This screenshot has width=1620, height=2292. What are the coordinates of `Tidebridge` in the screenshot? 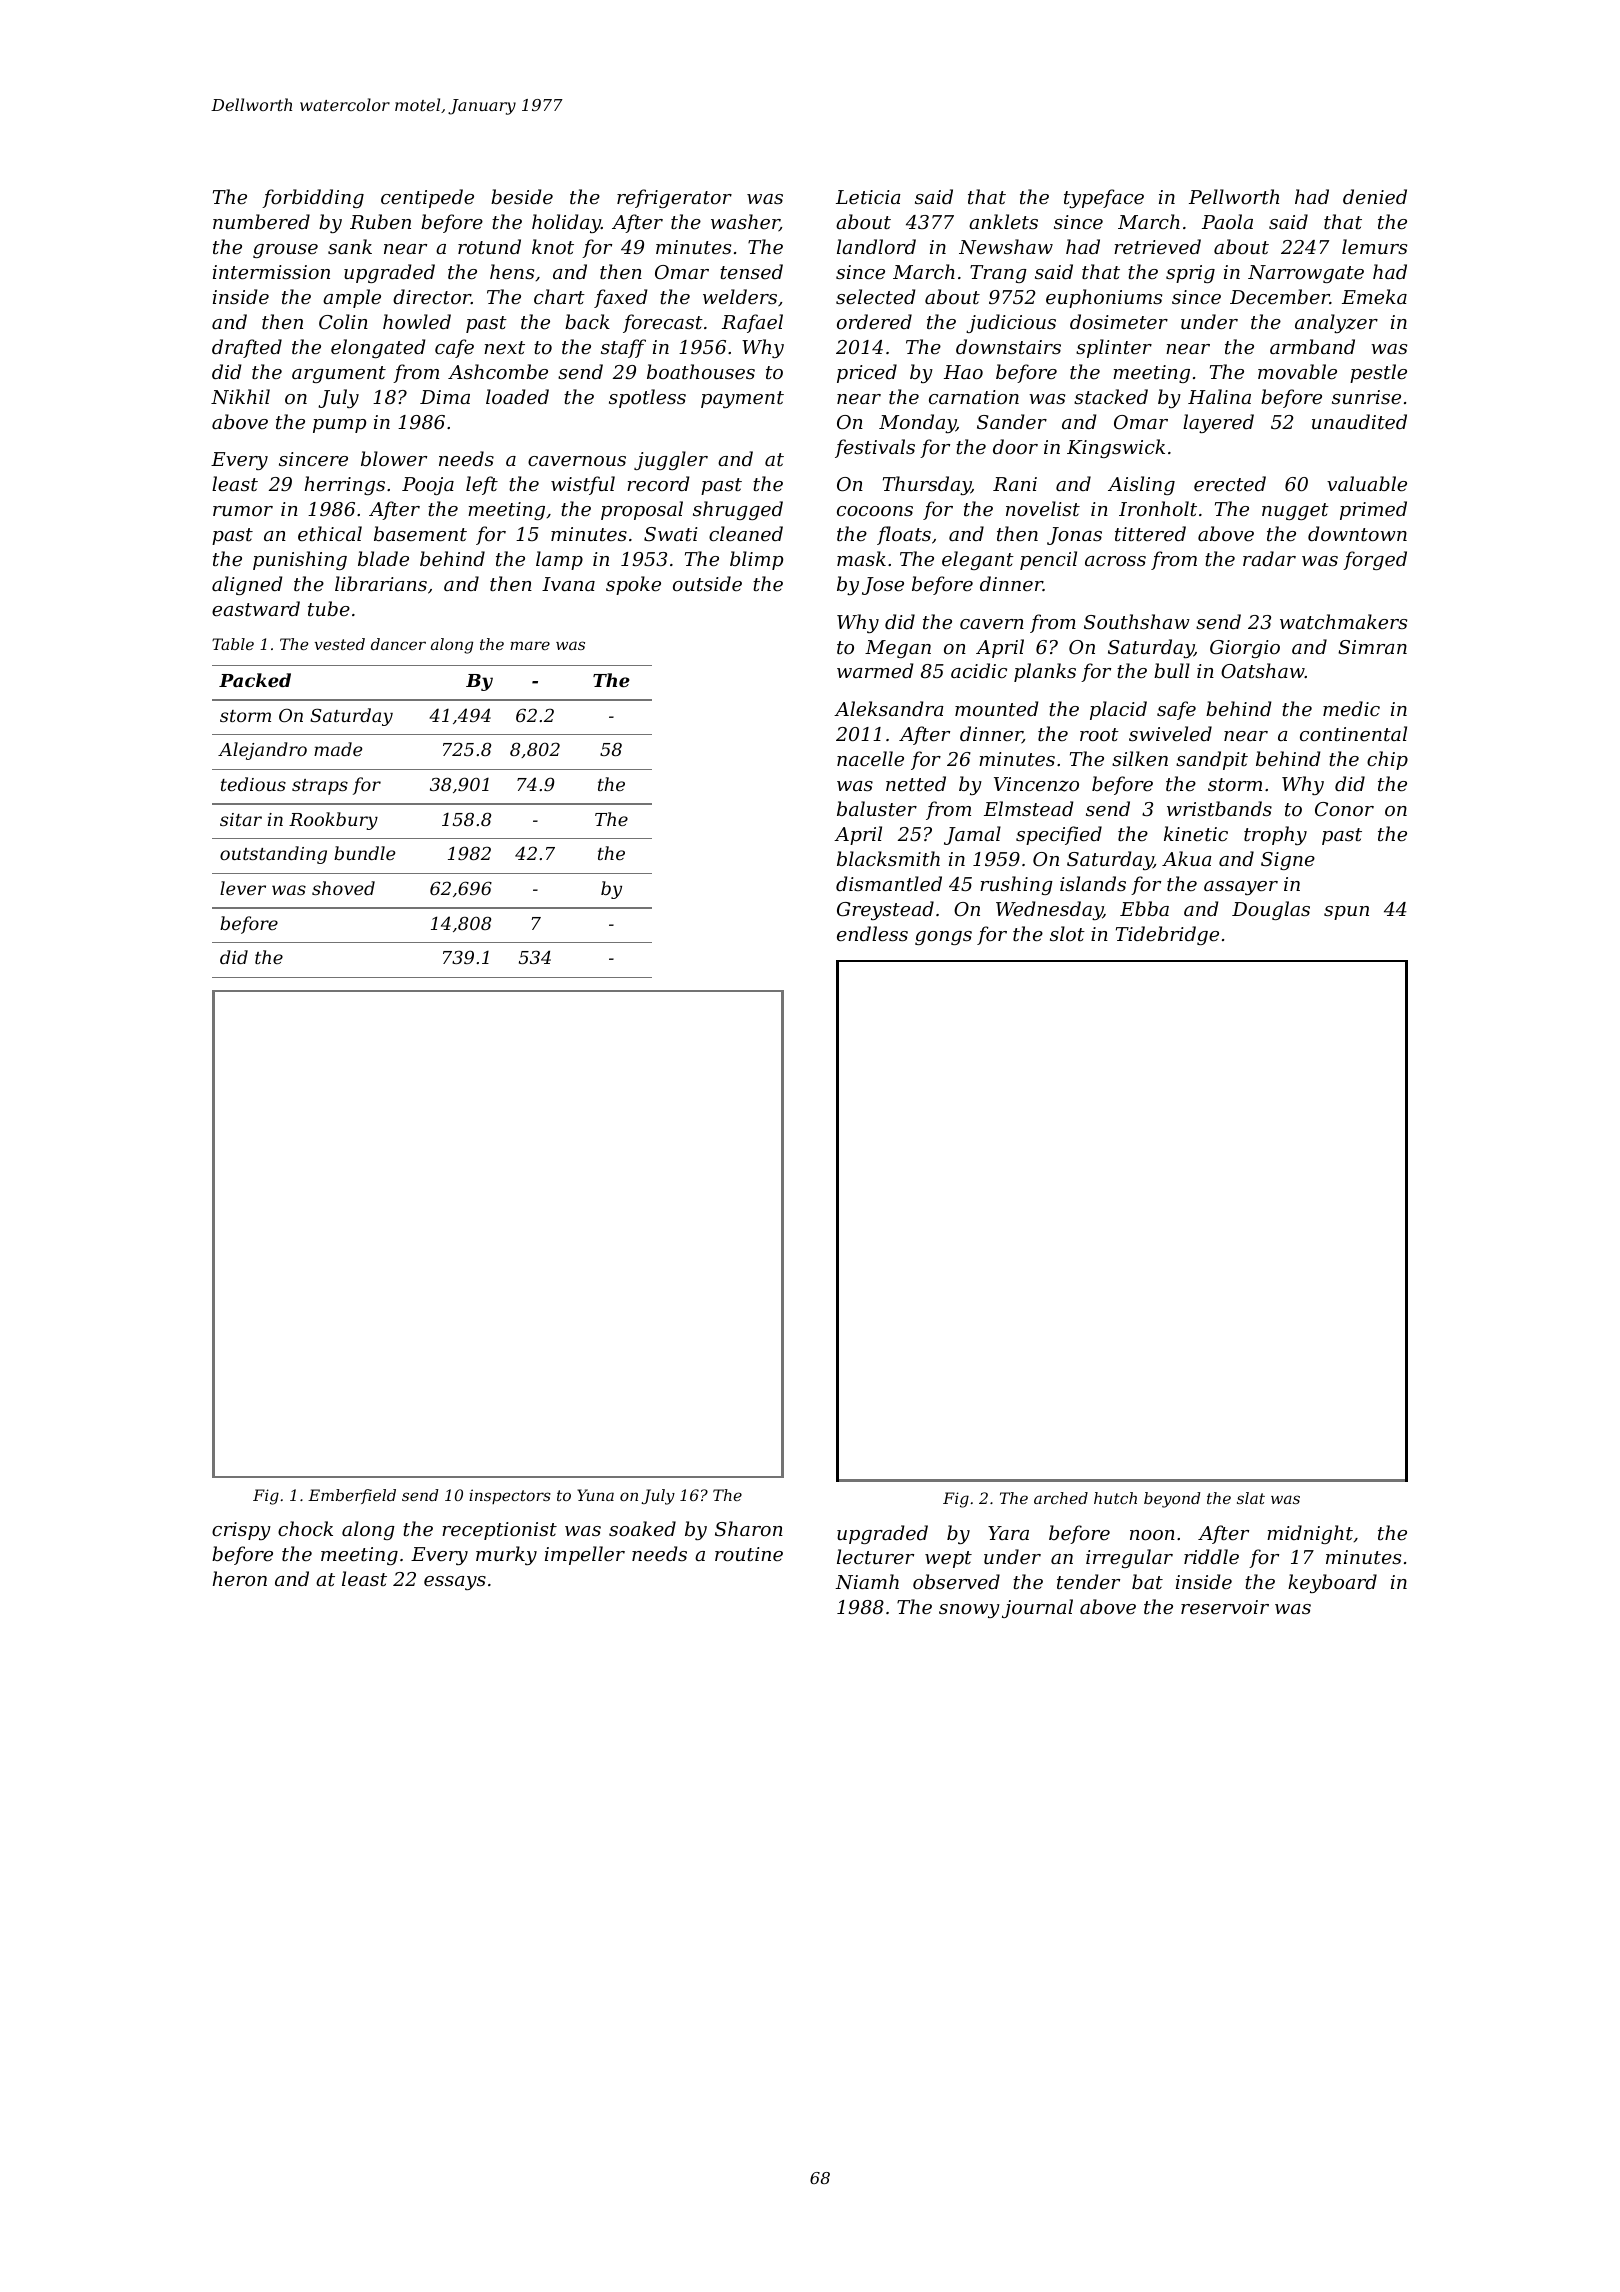 It's located at (1167, 935).
